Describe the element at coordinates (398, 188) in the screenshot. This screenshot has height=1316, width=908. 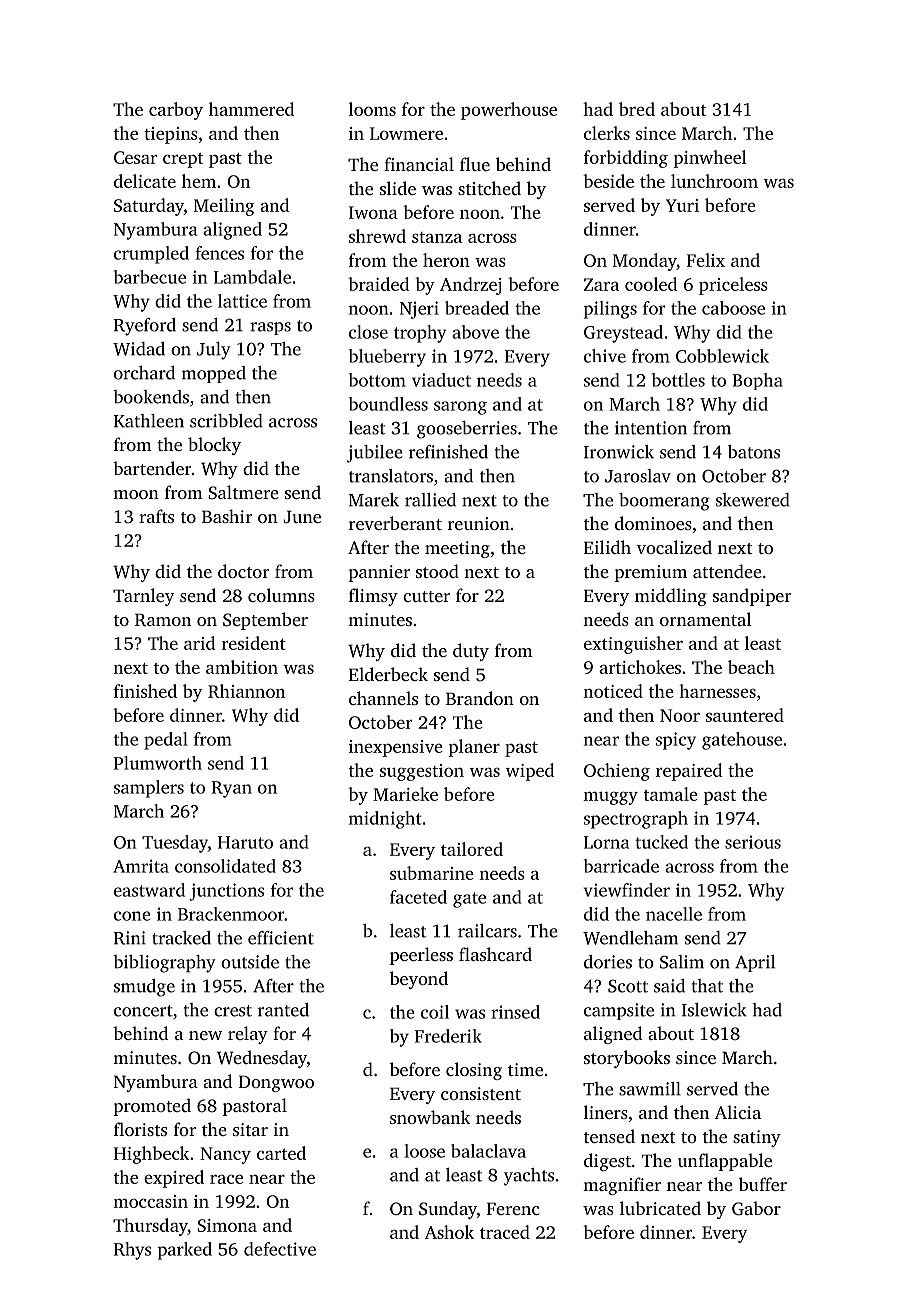
I see `slide` at that location.
